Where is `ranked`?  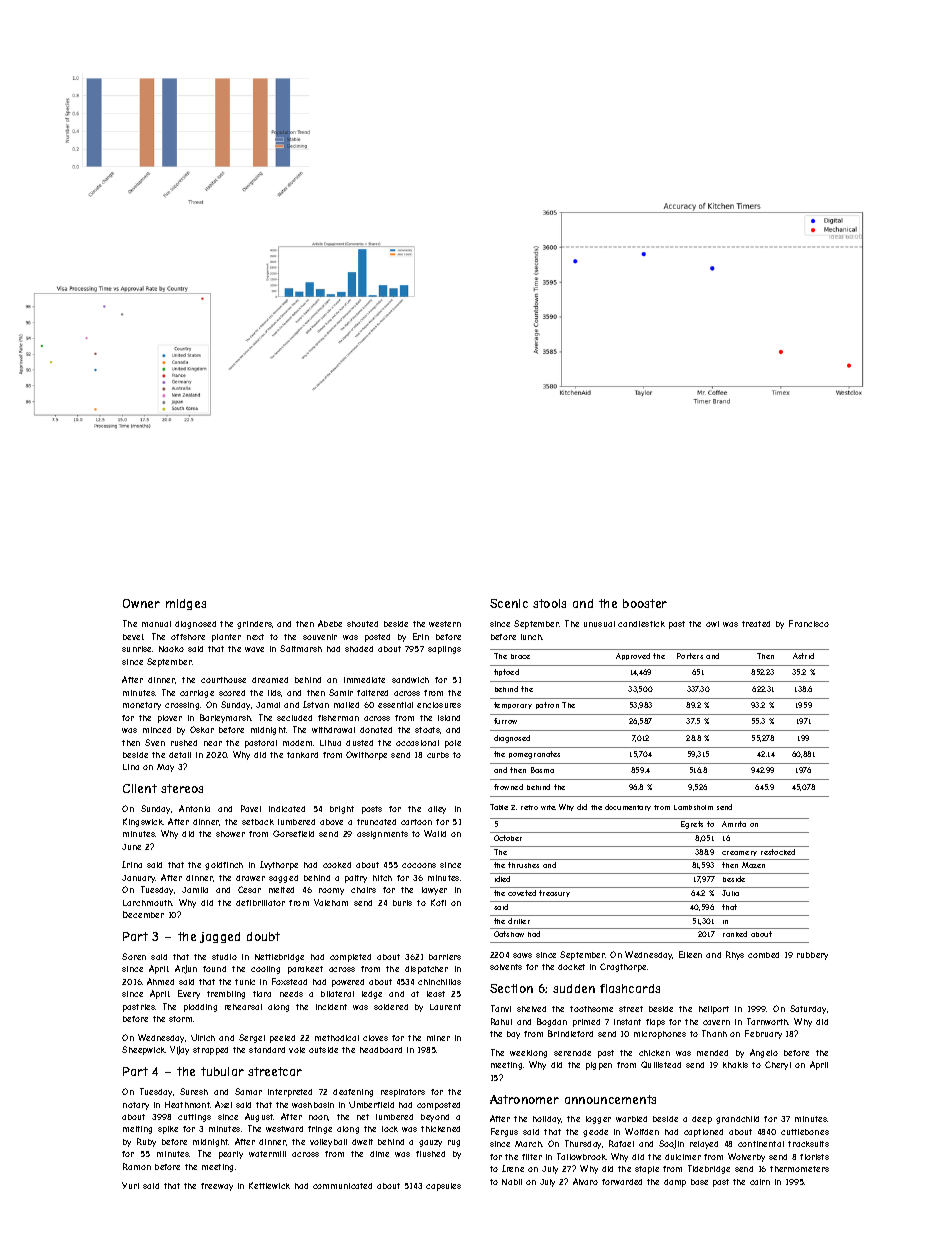
ranked is located at coordinates (735, 934).
